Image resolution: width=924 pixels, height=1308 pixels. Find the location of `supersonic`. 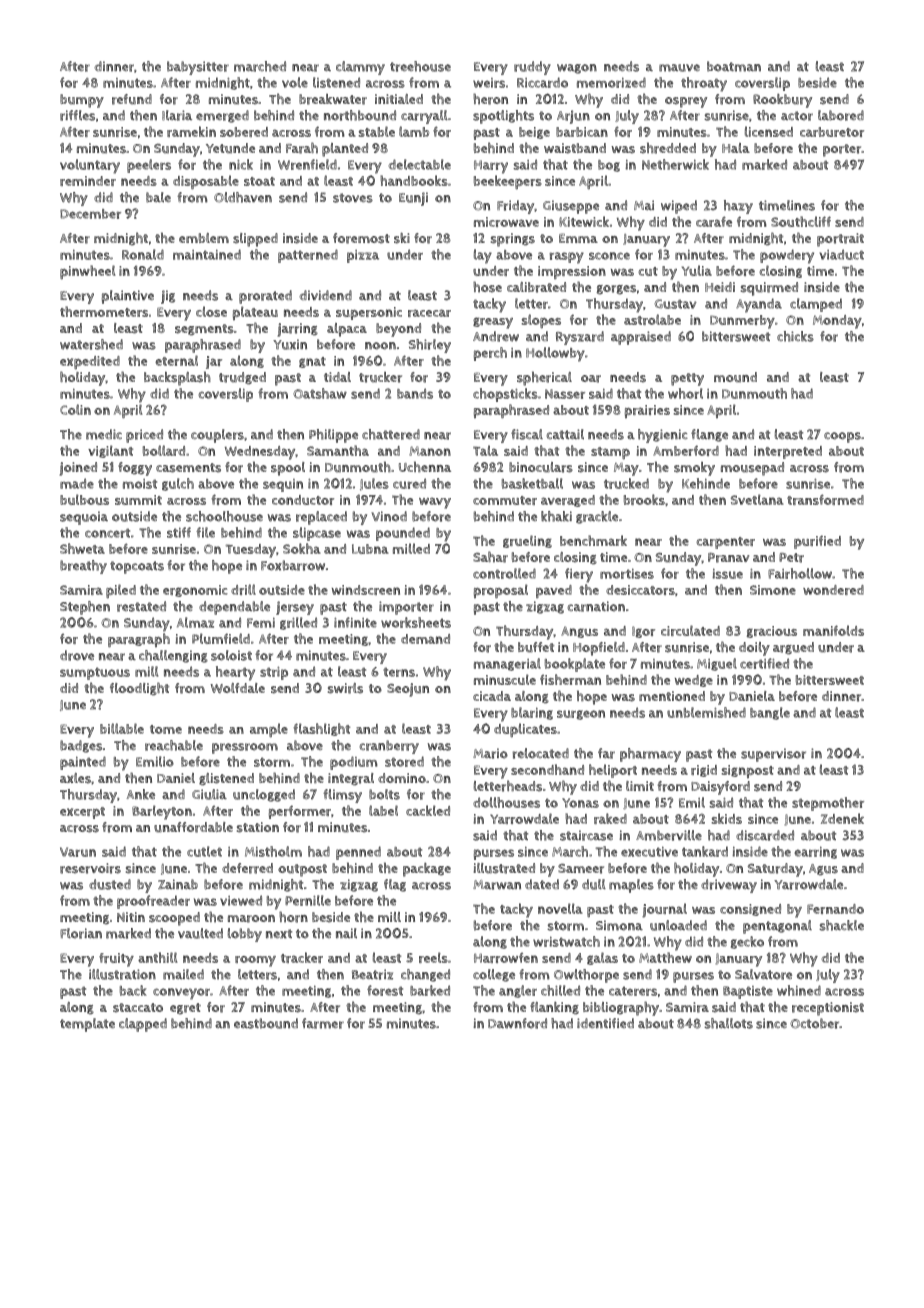

supersonic is located at coordinates (369, 313).
